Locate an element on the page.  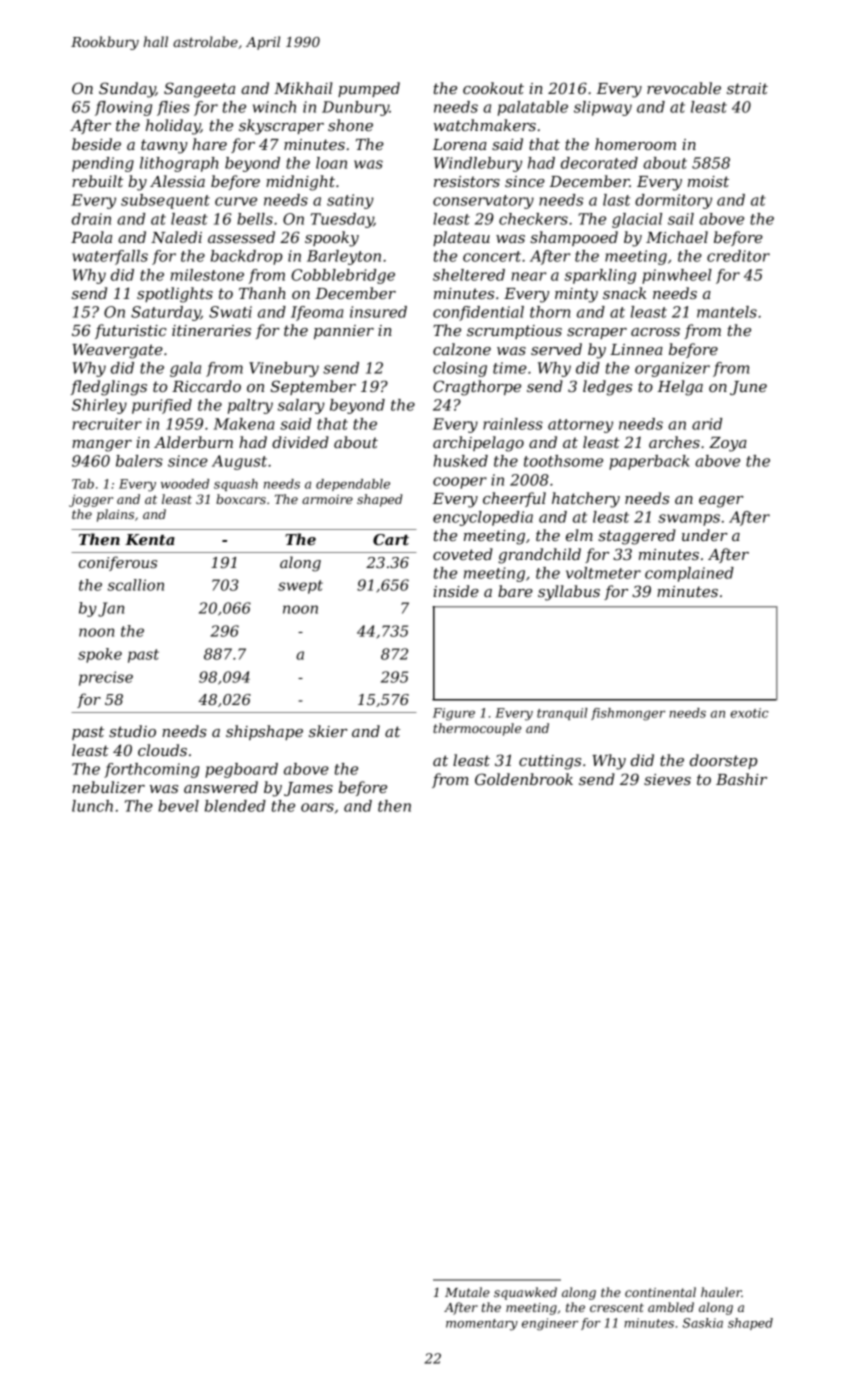
lunch is located at coordinates (92, 806).
